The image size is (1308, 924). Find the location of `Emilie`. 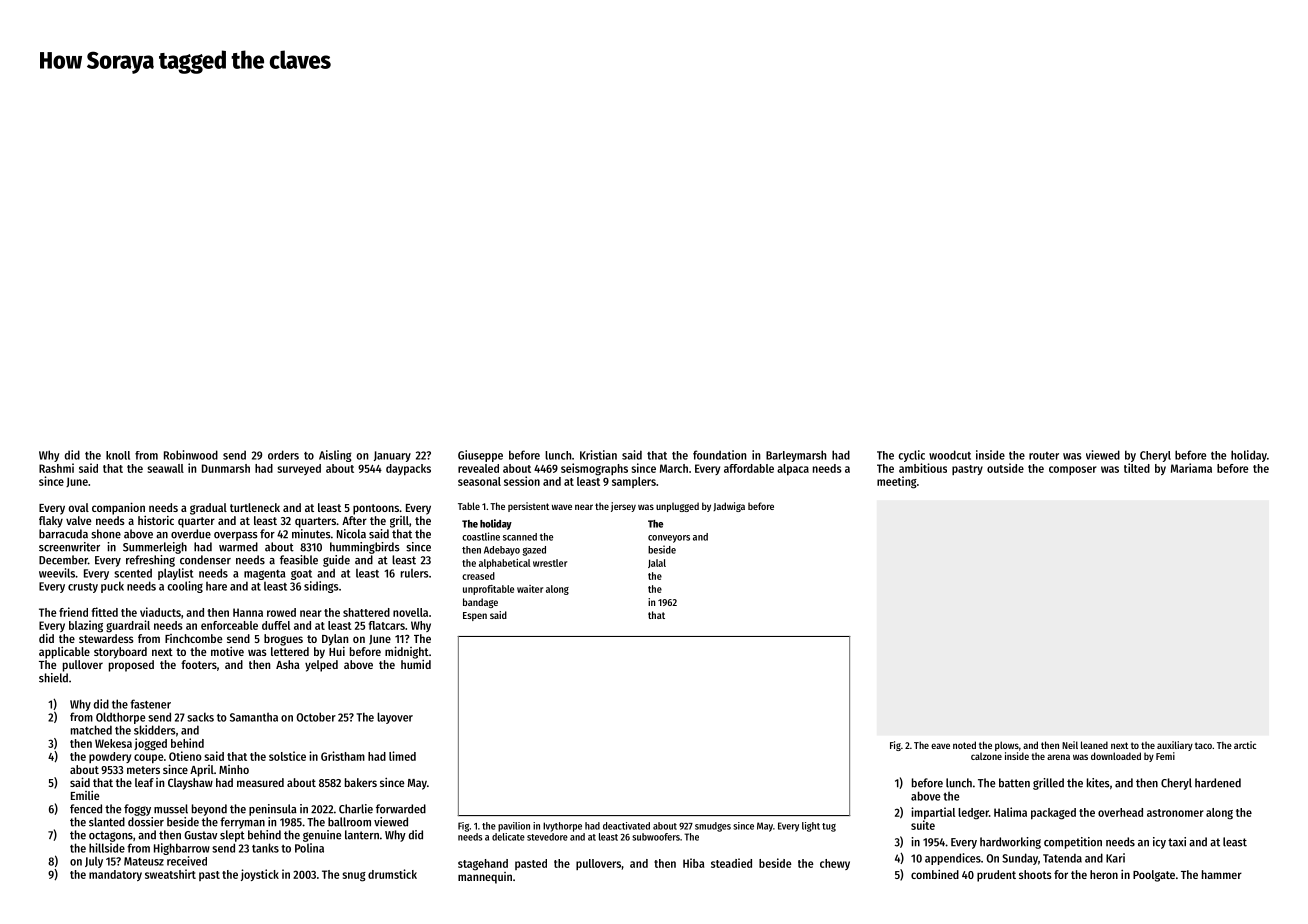

Emilie is located at coordinates (85, 795).
